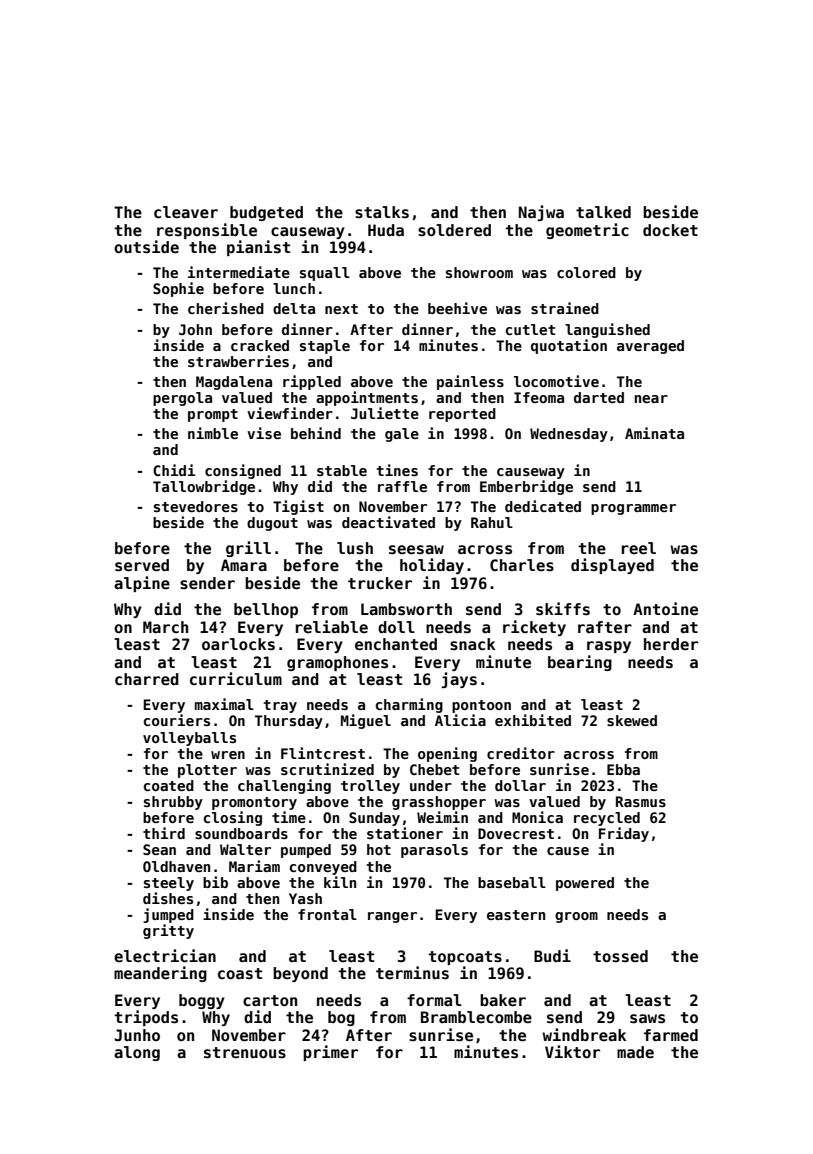 This page has width=813, height=1154. I want to click on dishes, so click(168, 898).
